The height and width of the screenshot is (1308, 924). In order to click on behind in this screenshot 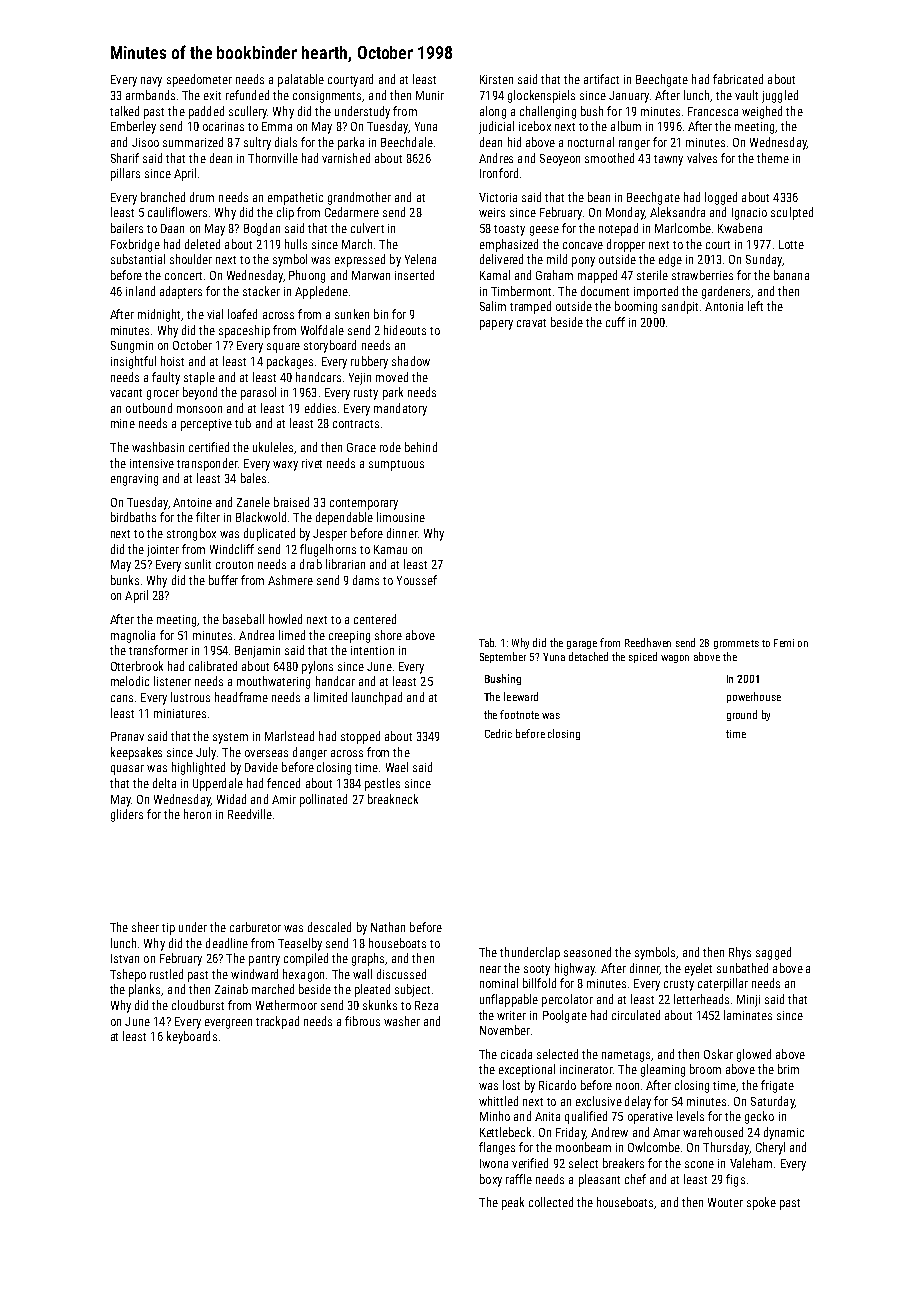, I will do `click(421, 447)`.
